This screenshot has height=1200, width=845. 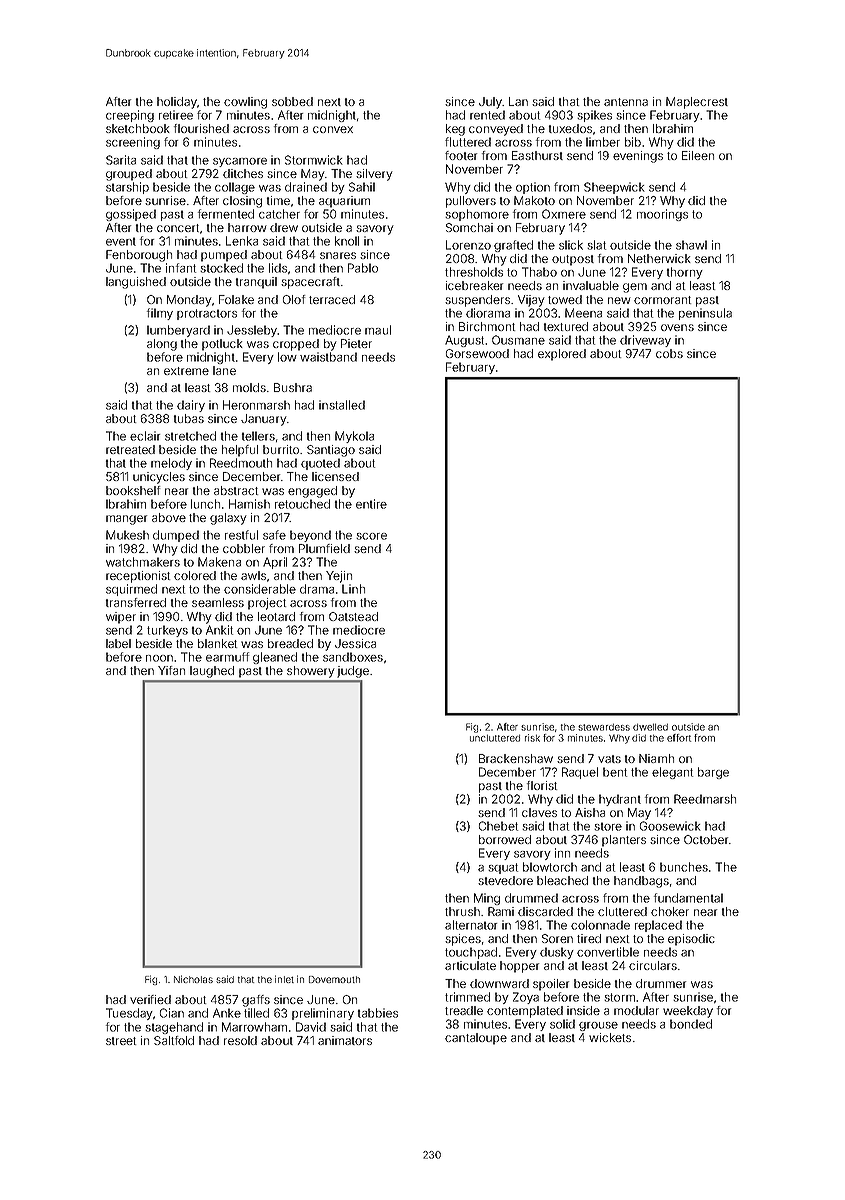 I want to click on shawl, so click(x=691, y=245).
